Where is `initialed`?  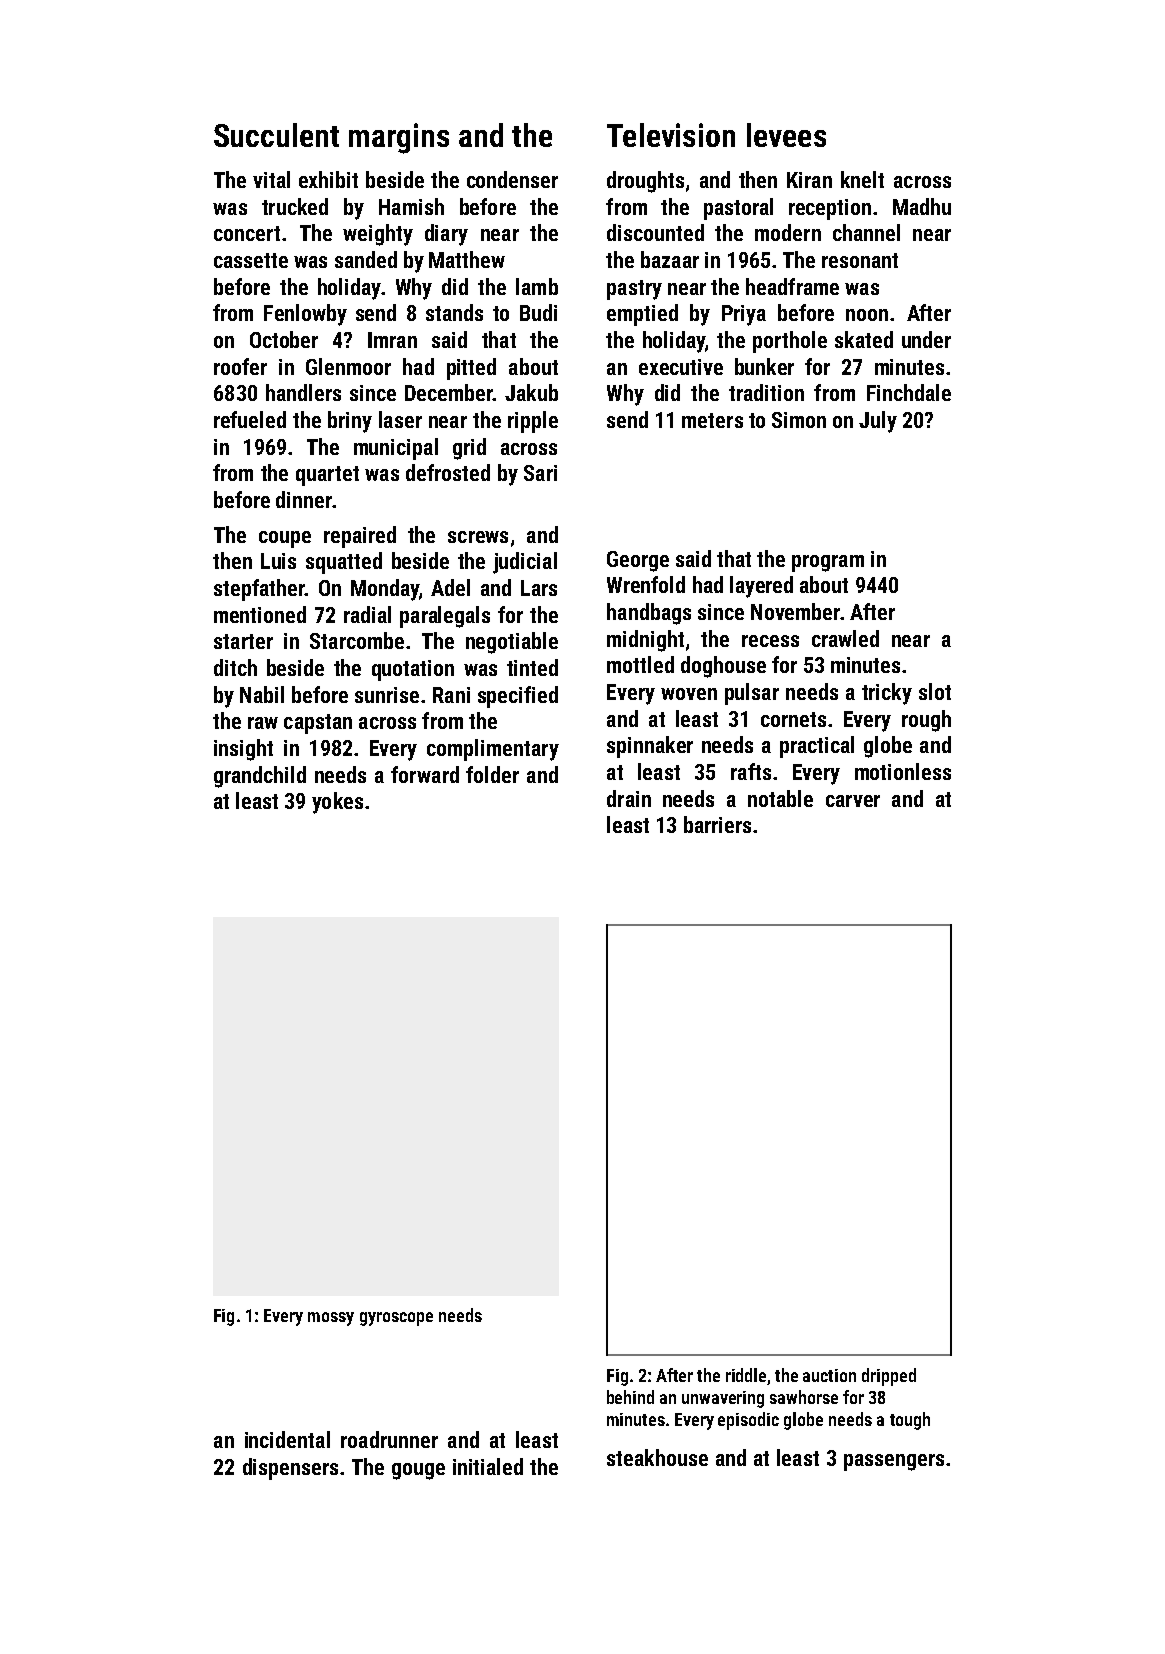
initialed is located at coordinates (488, 1466).
